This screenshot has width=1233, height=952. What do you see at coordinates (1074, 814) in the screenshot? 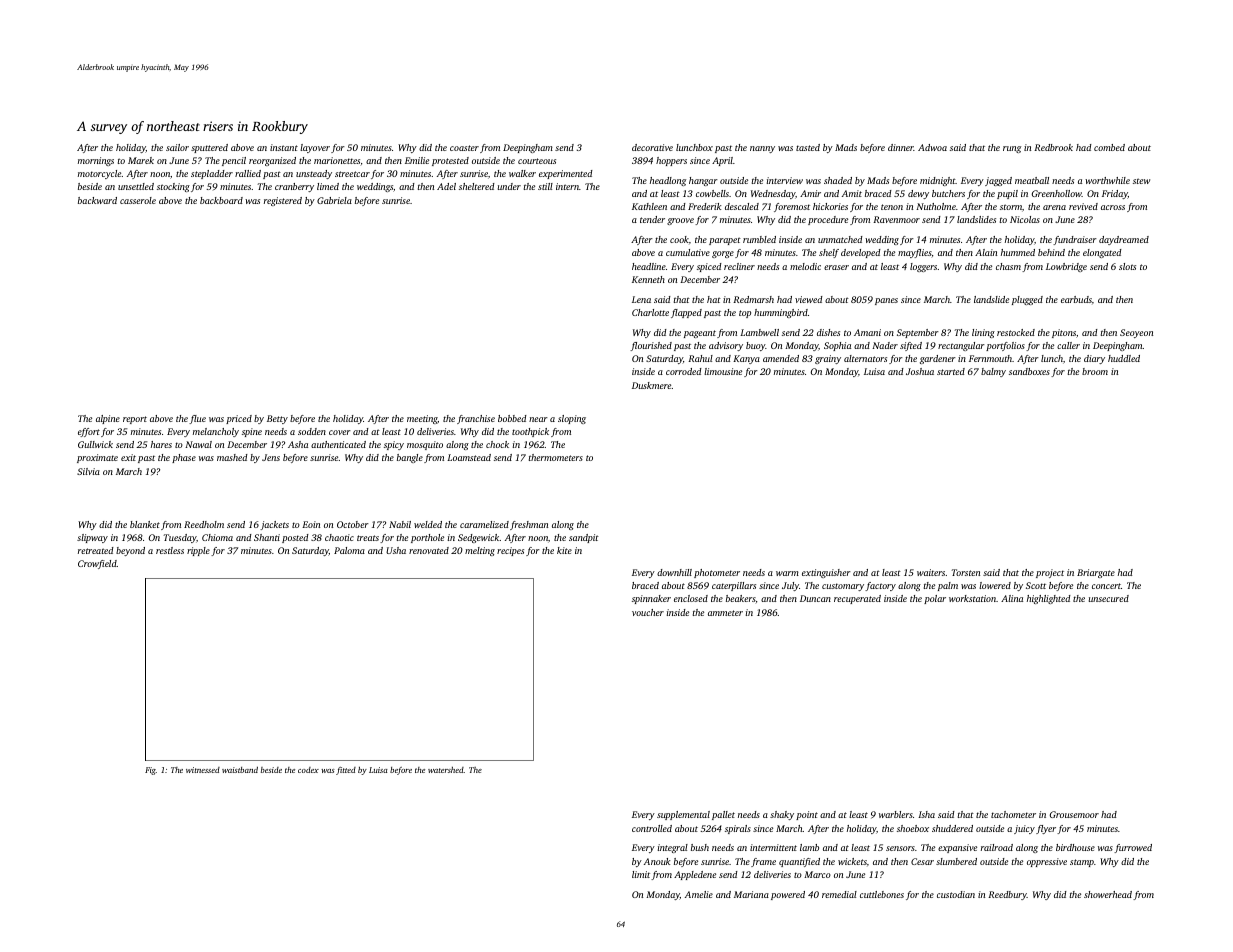
I see `Grousemoor` at bounding box center [1074, 814].
